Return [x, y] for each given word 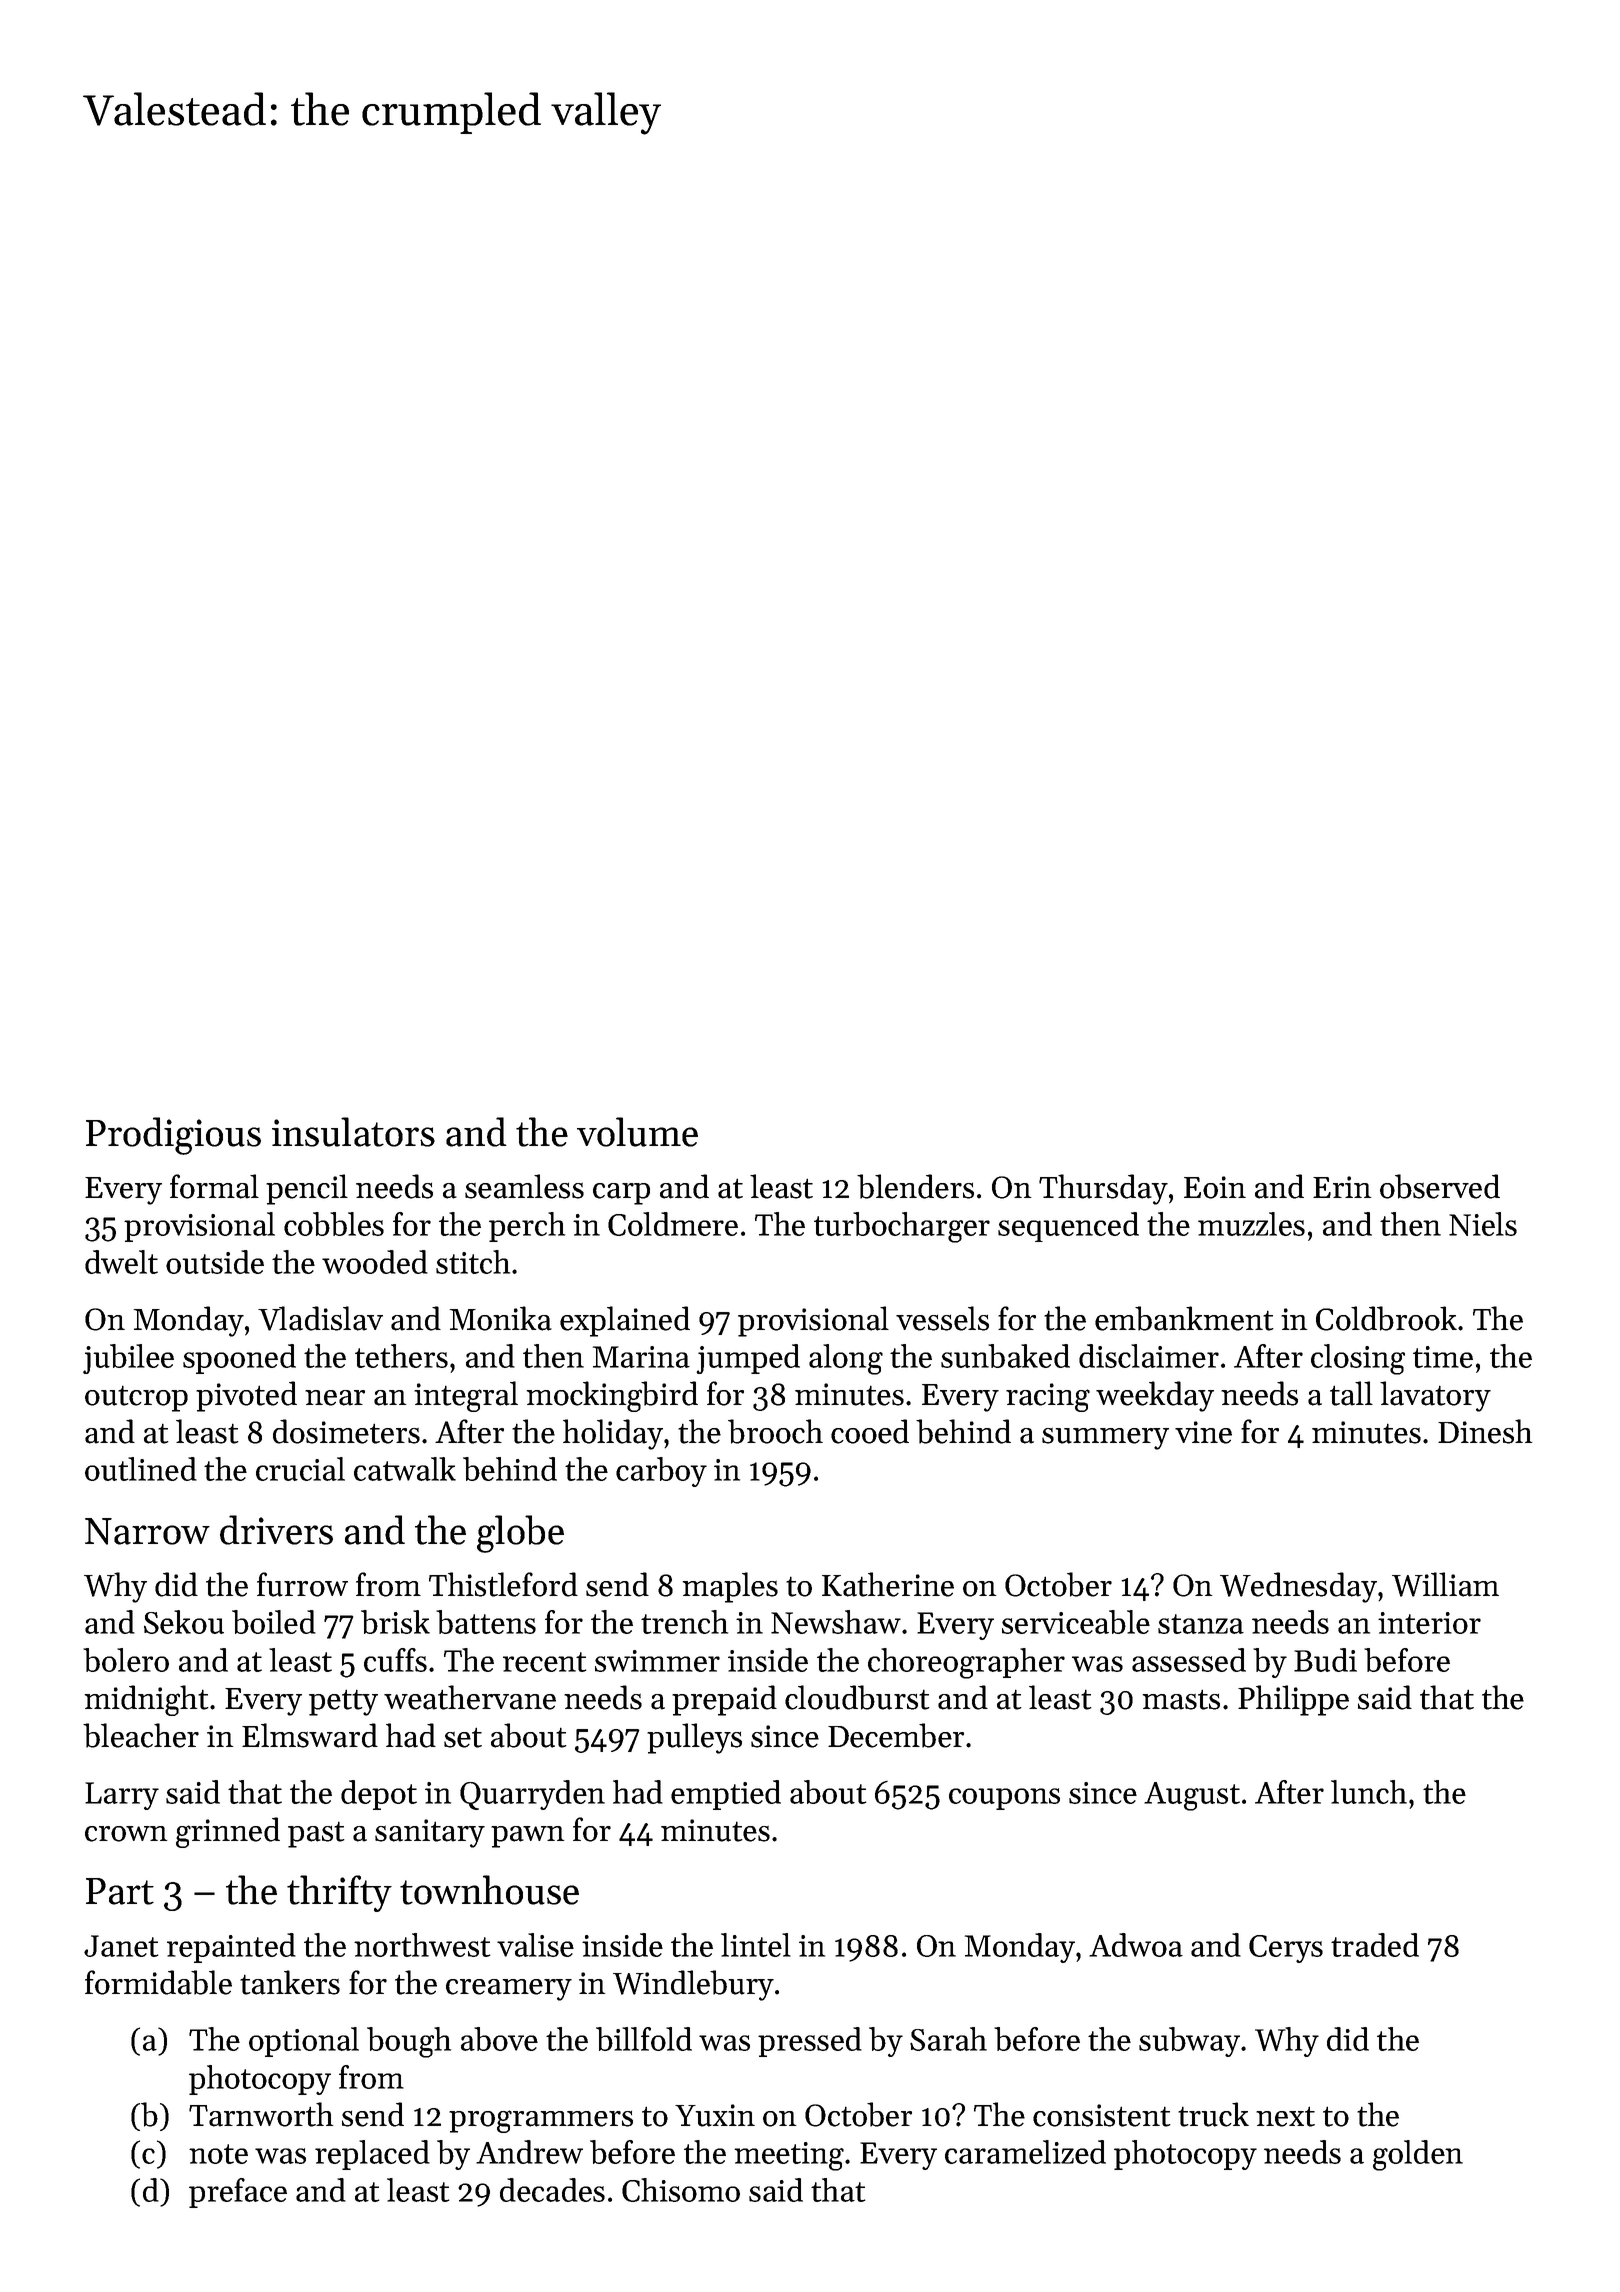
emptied [726, 1795]
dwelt [121, 1262]
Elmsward [310, 1735]
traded [1375, 1945]
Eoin [1215, 1187]
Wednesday [1298, 1587]
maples [730, 1587]
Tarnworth [261, 2114]
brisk [395, 1622]
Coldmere [673, 1224]
